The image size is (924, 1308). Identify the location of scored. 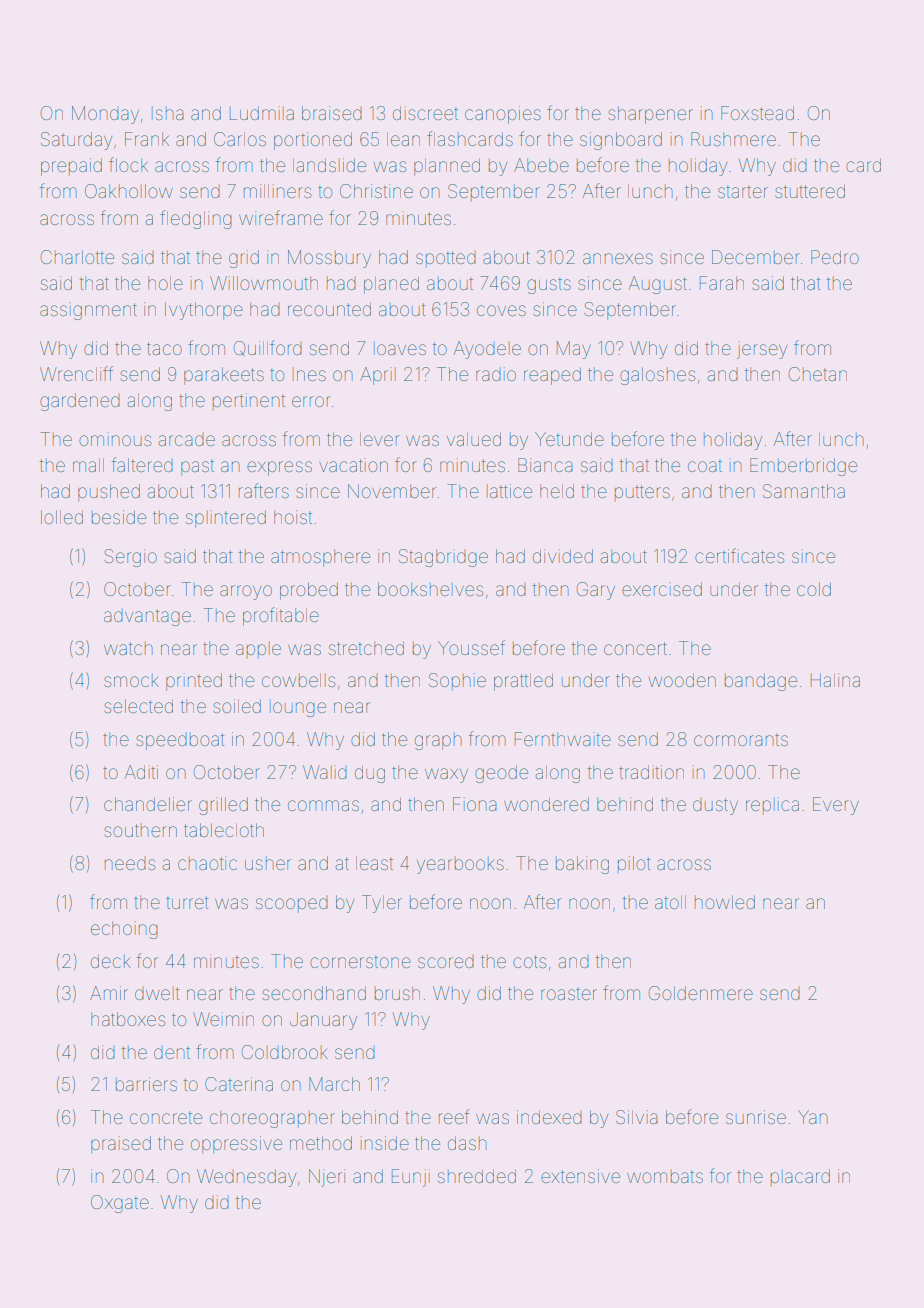
(446, 961).
